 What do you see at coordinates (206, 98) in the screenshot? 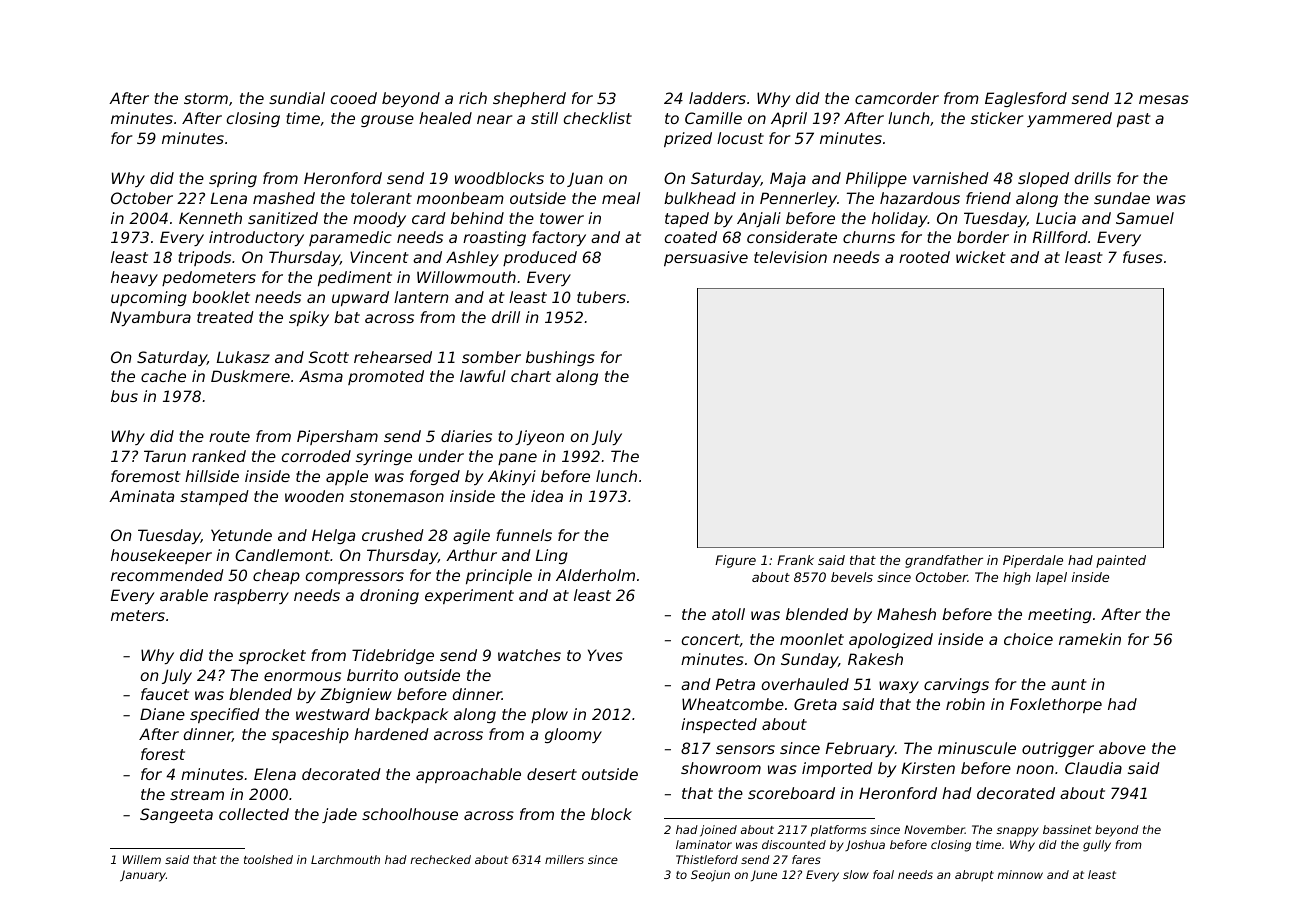
I see `storm` at bounding box center [206, 98].
